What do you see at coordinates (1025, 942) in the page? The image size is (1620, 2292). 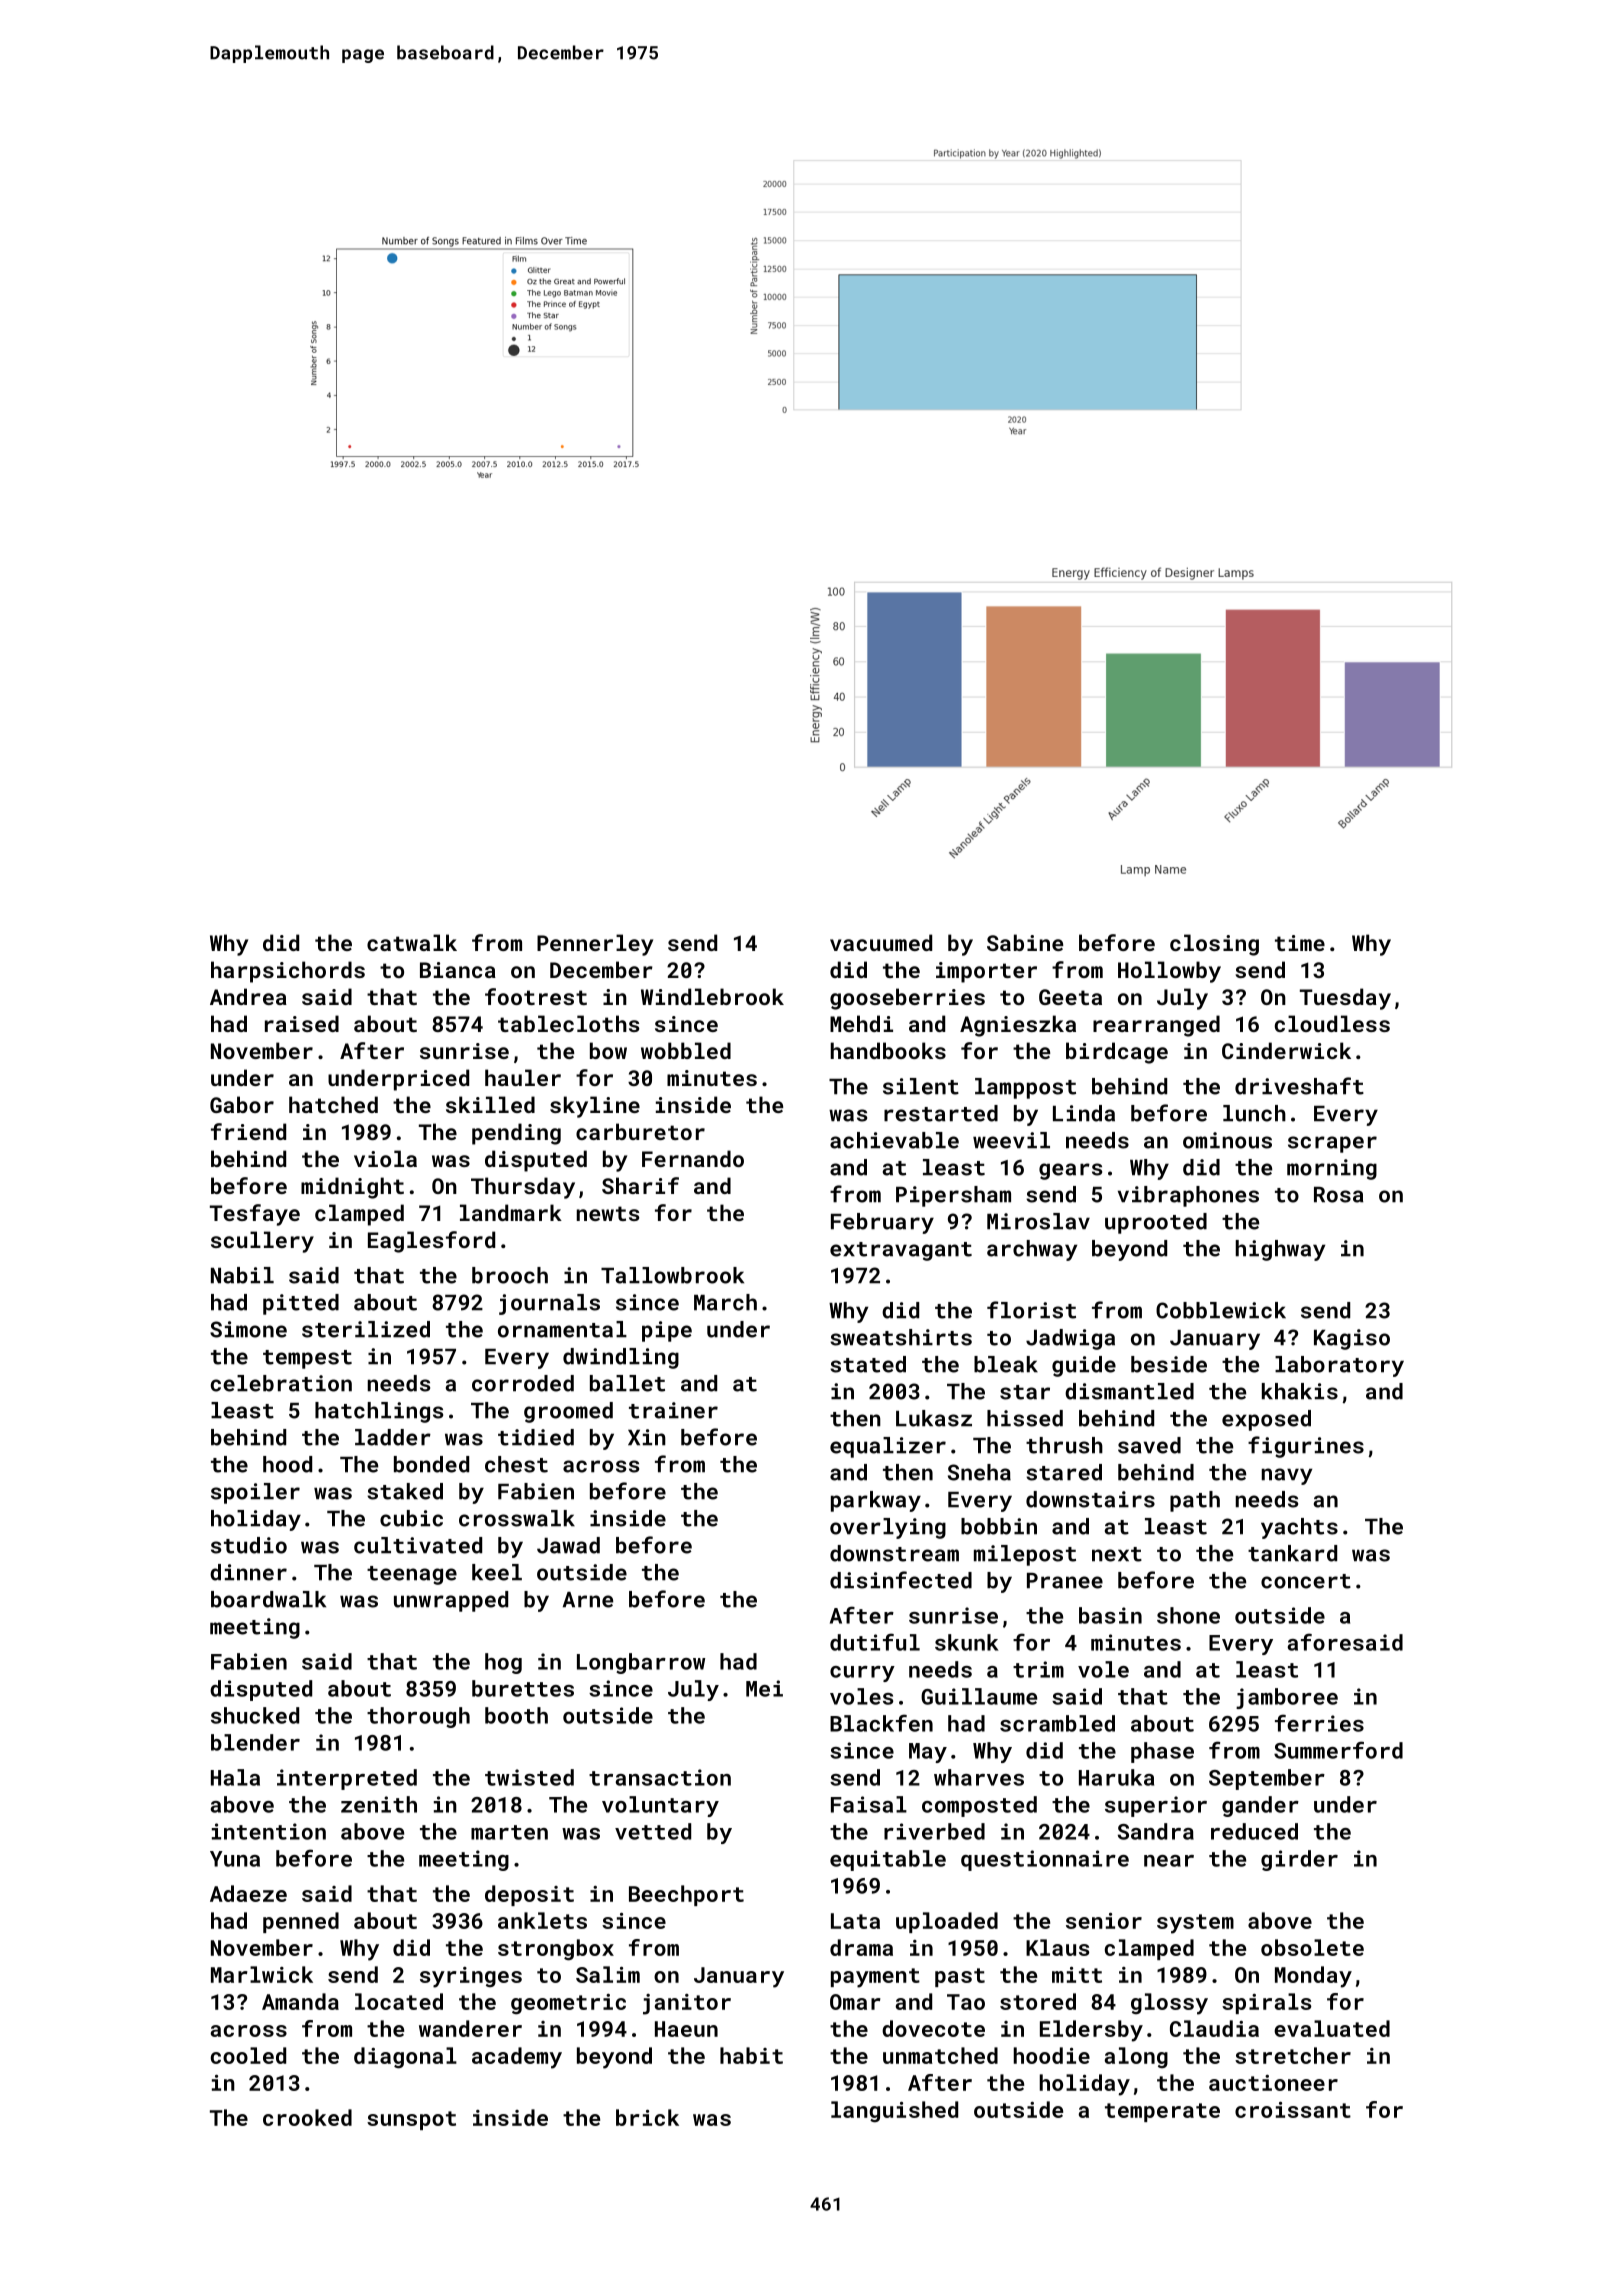 I see `Sabine` at bounding box center [1025, 942].
